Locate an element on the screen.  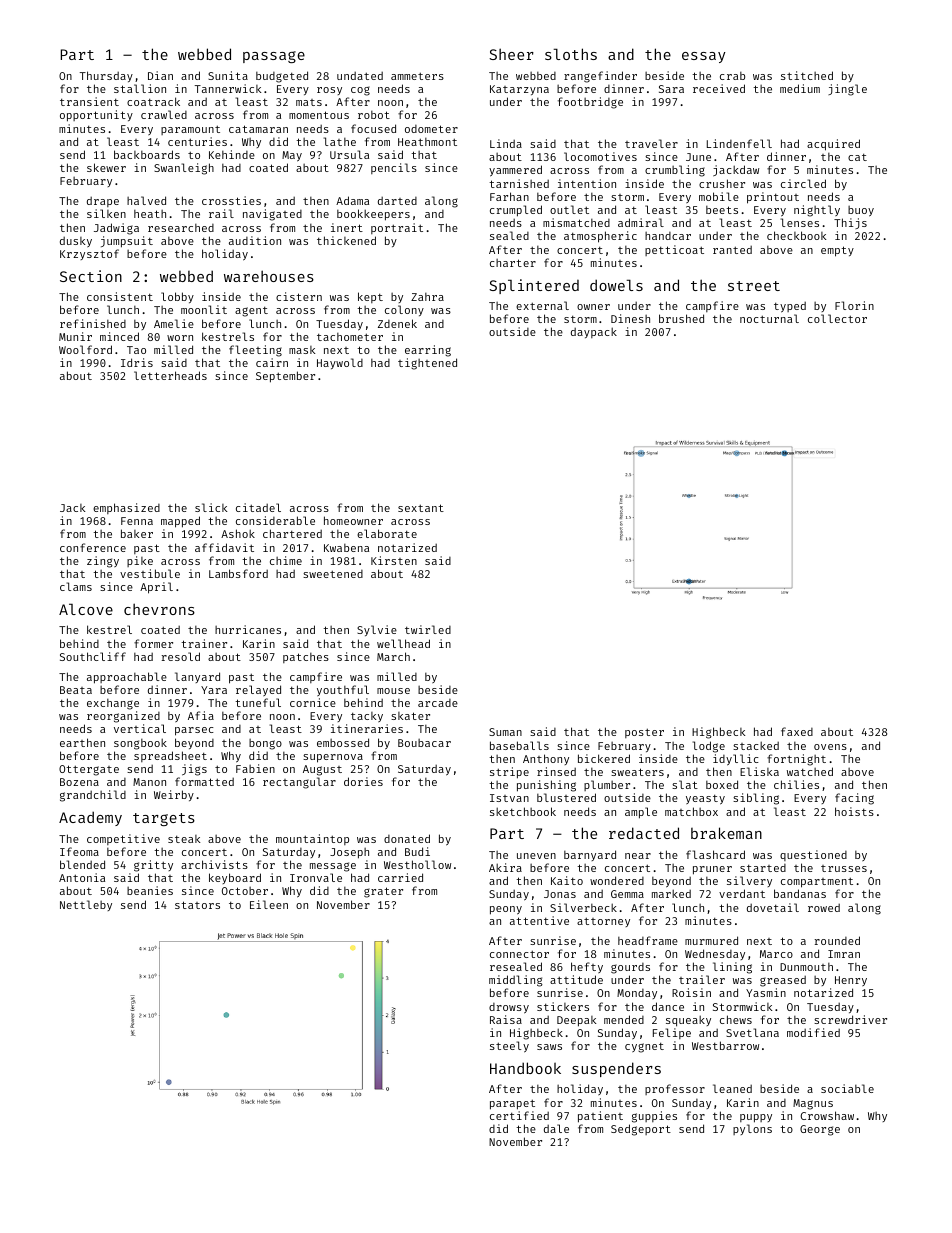
faxed is located at coordinates (797, 731).
